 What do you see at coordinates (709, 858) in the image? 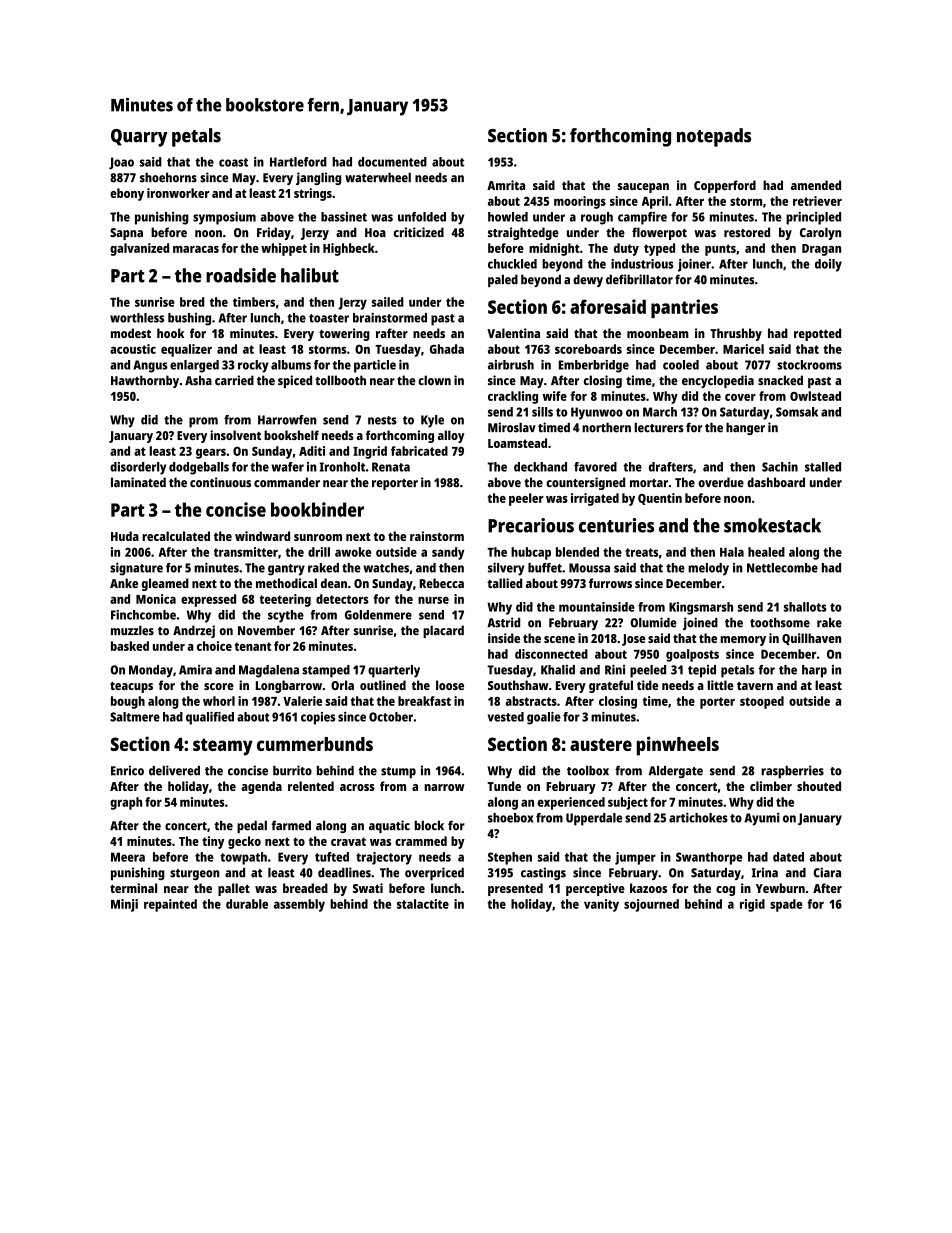
I see `Swanthorpe` at bounding box center [709, 858].
